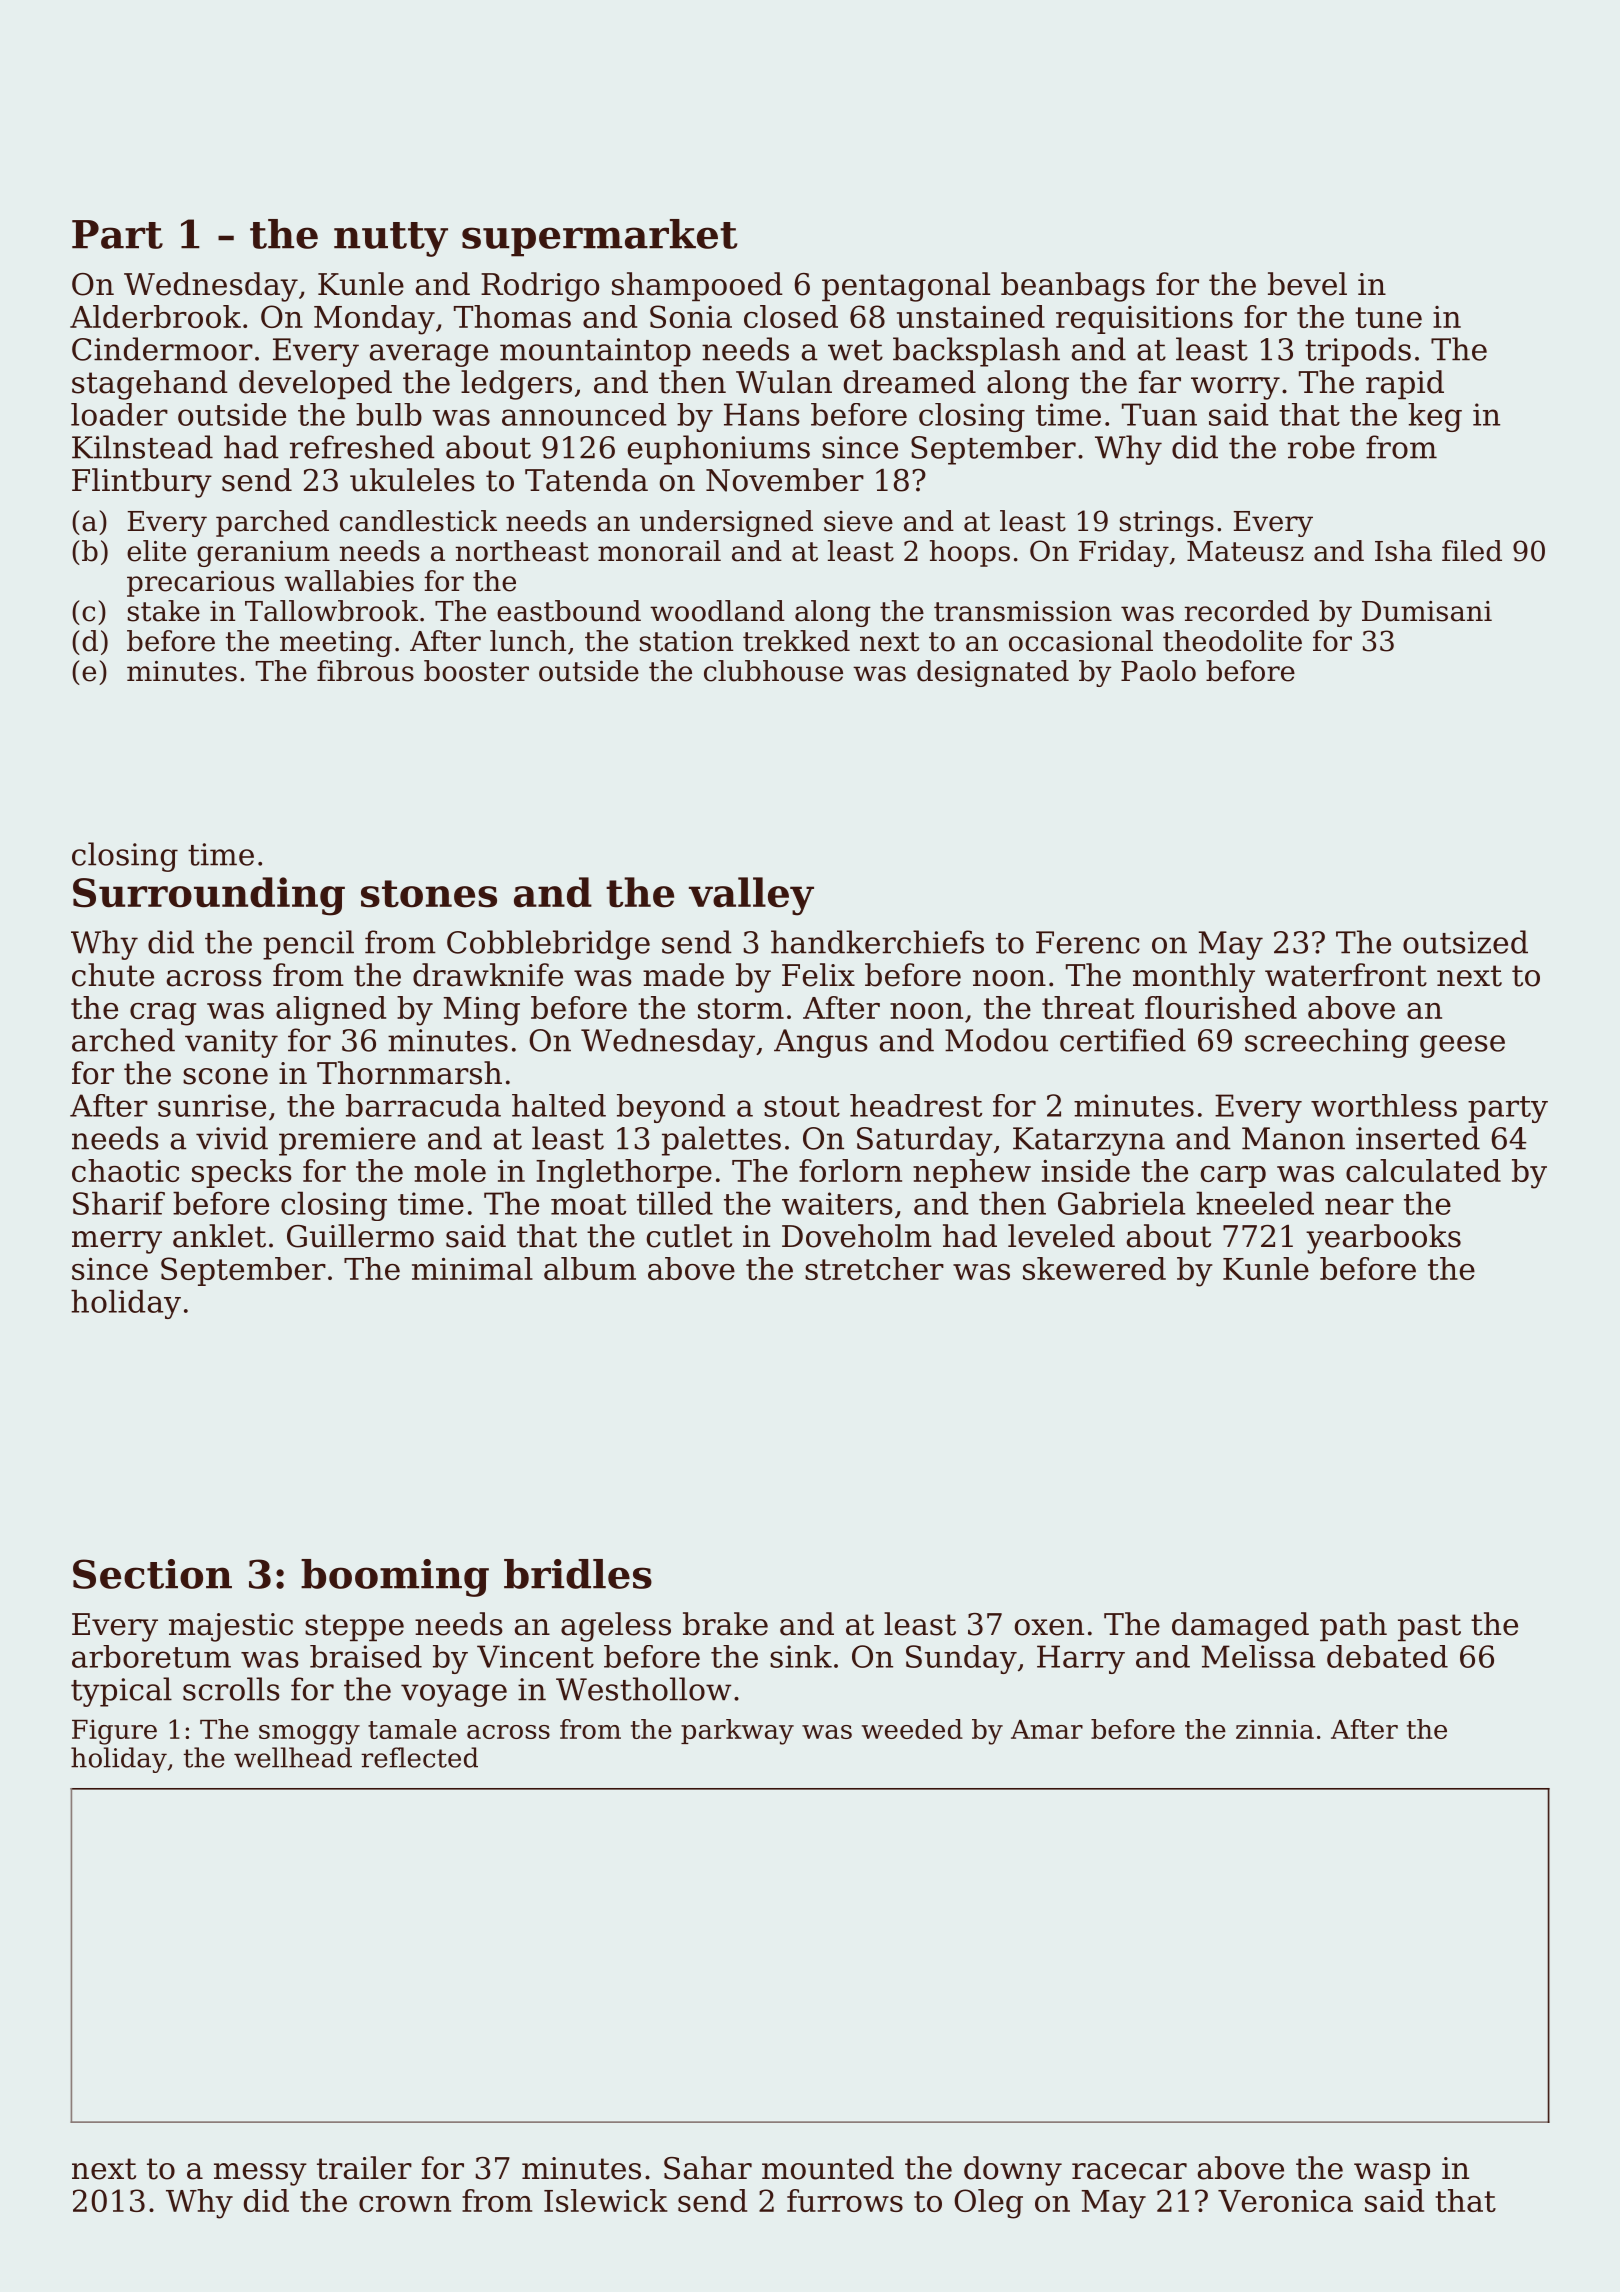  Describe the element at coordinates (1392, 2174) in the screenshot. I see `wasp` at that location.
